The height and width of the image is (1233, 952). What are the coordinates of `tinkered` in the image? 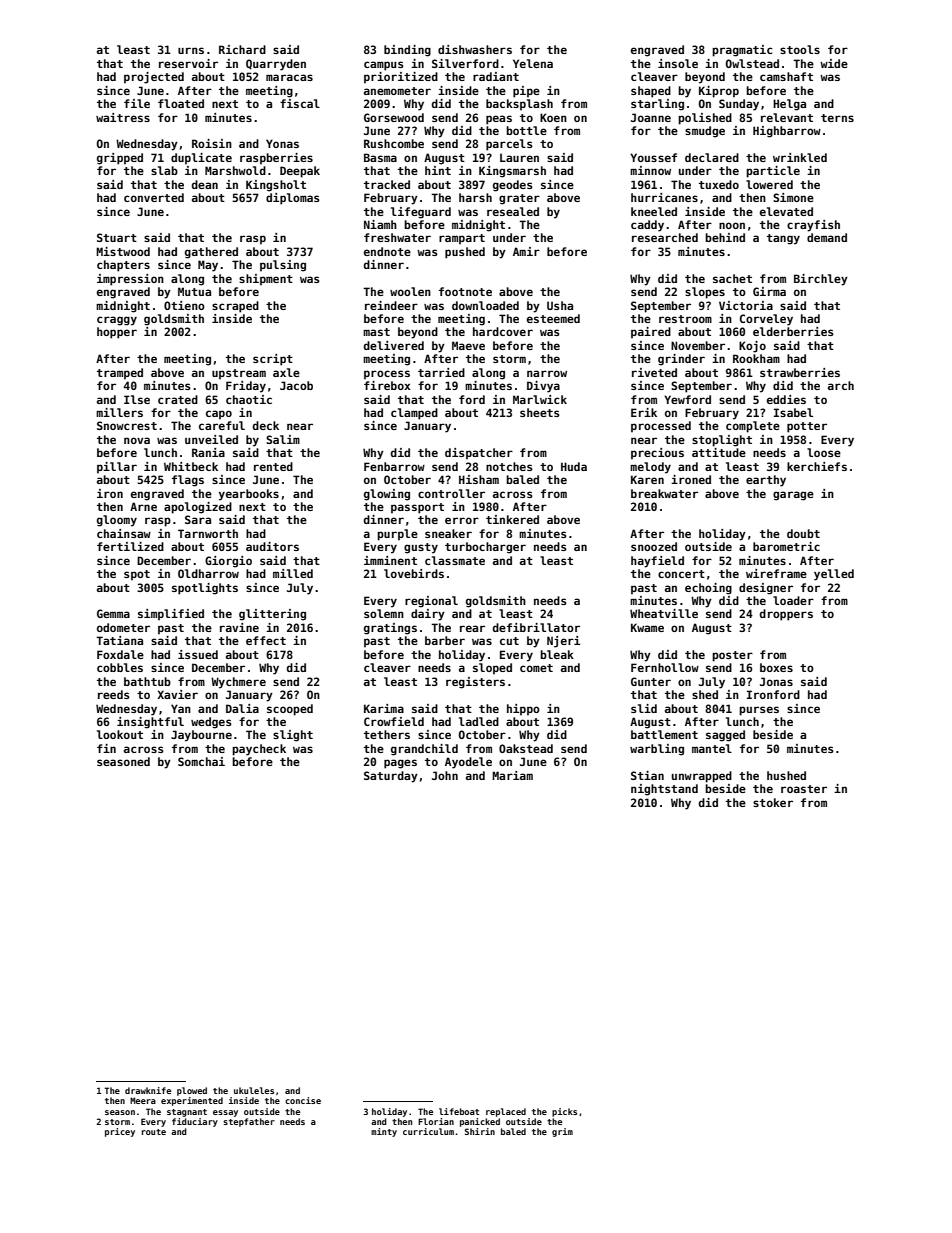 It's located at (512, 519).
